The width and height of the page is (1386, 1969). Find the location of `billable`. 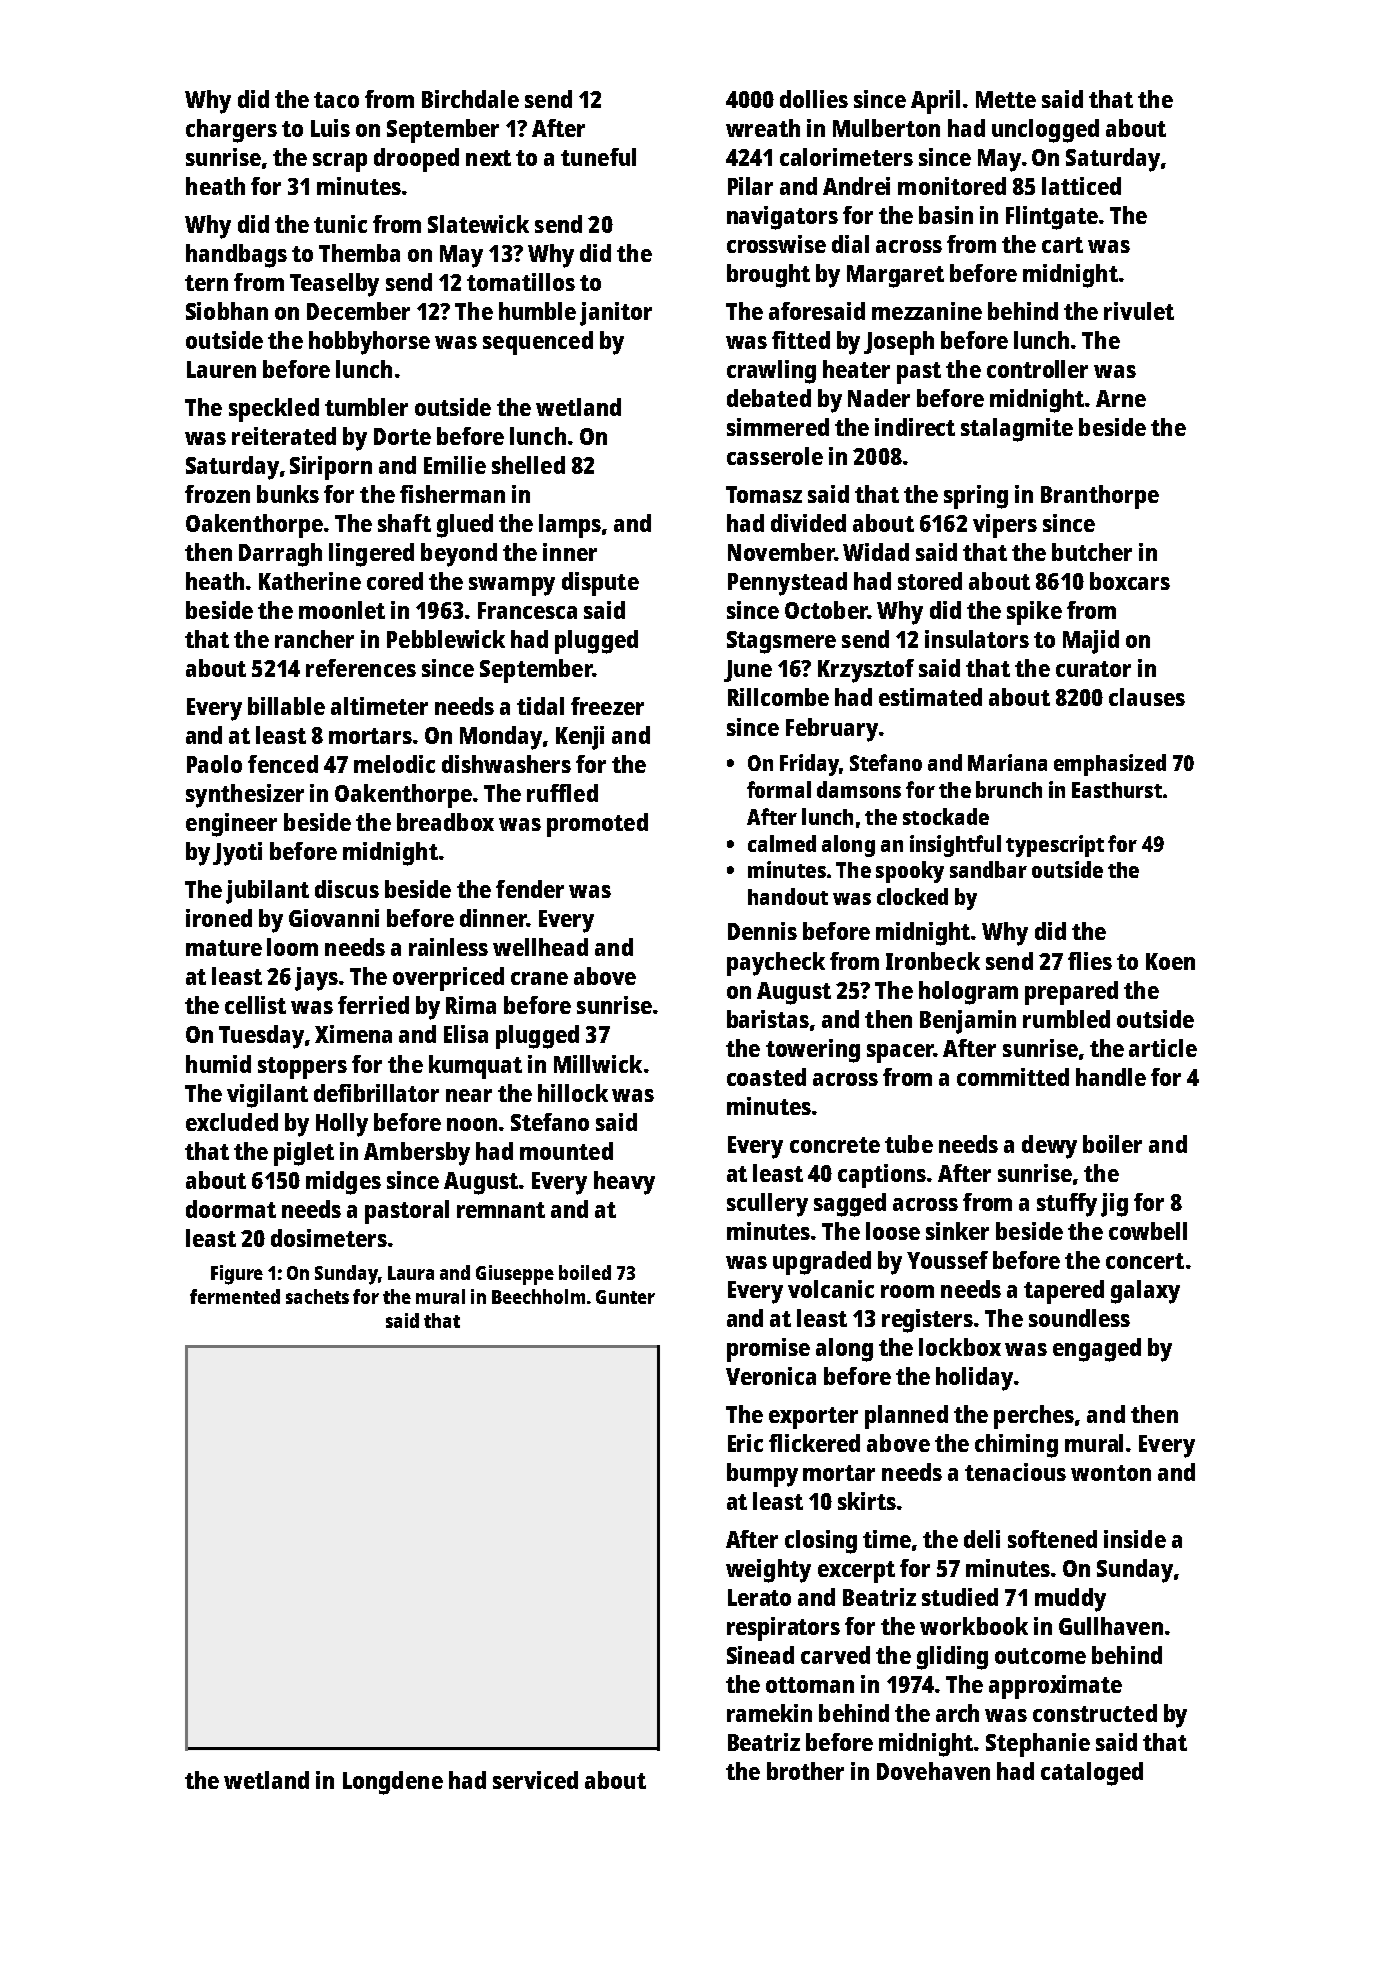

billable is located at coordinates (286, 706).
